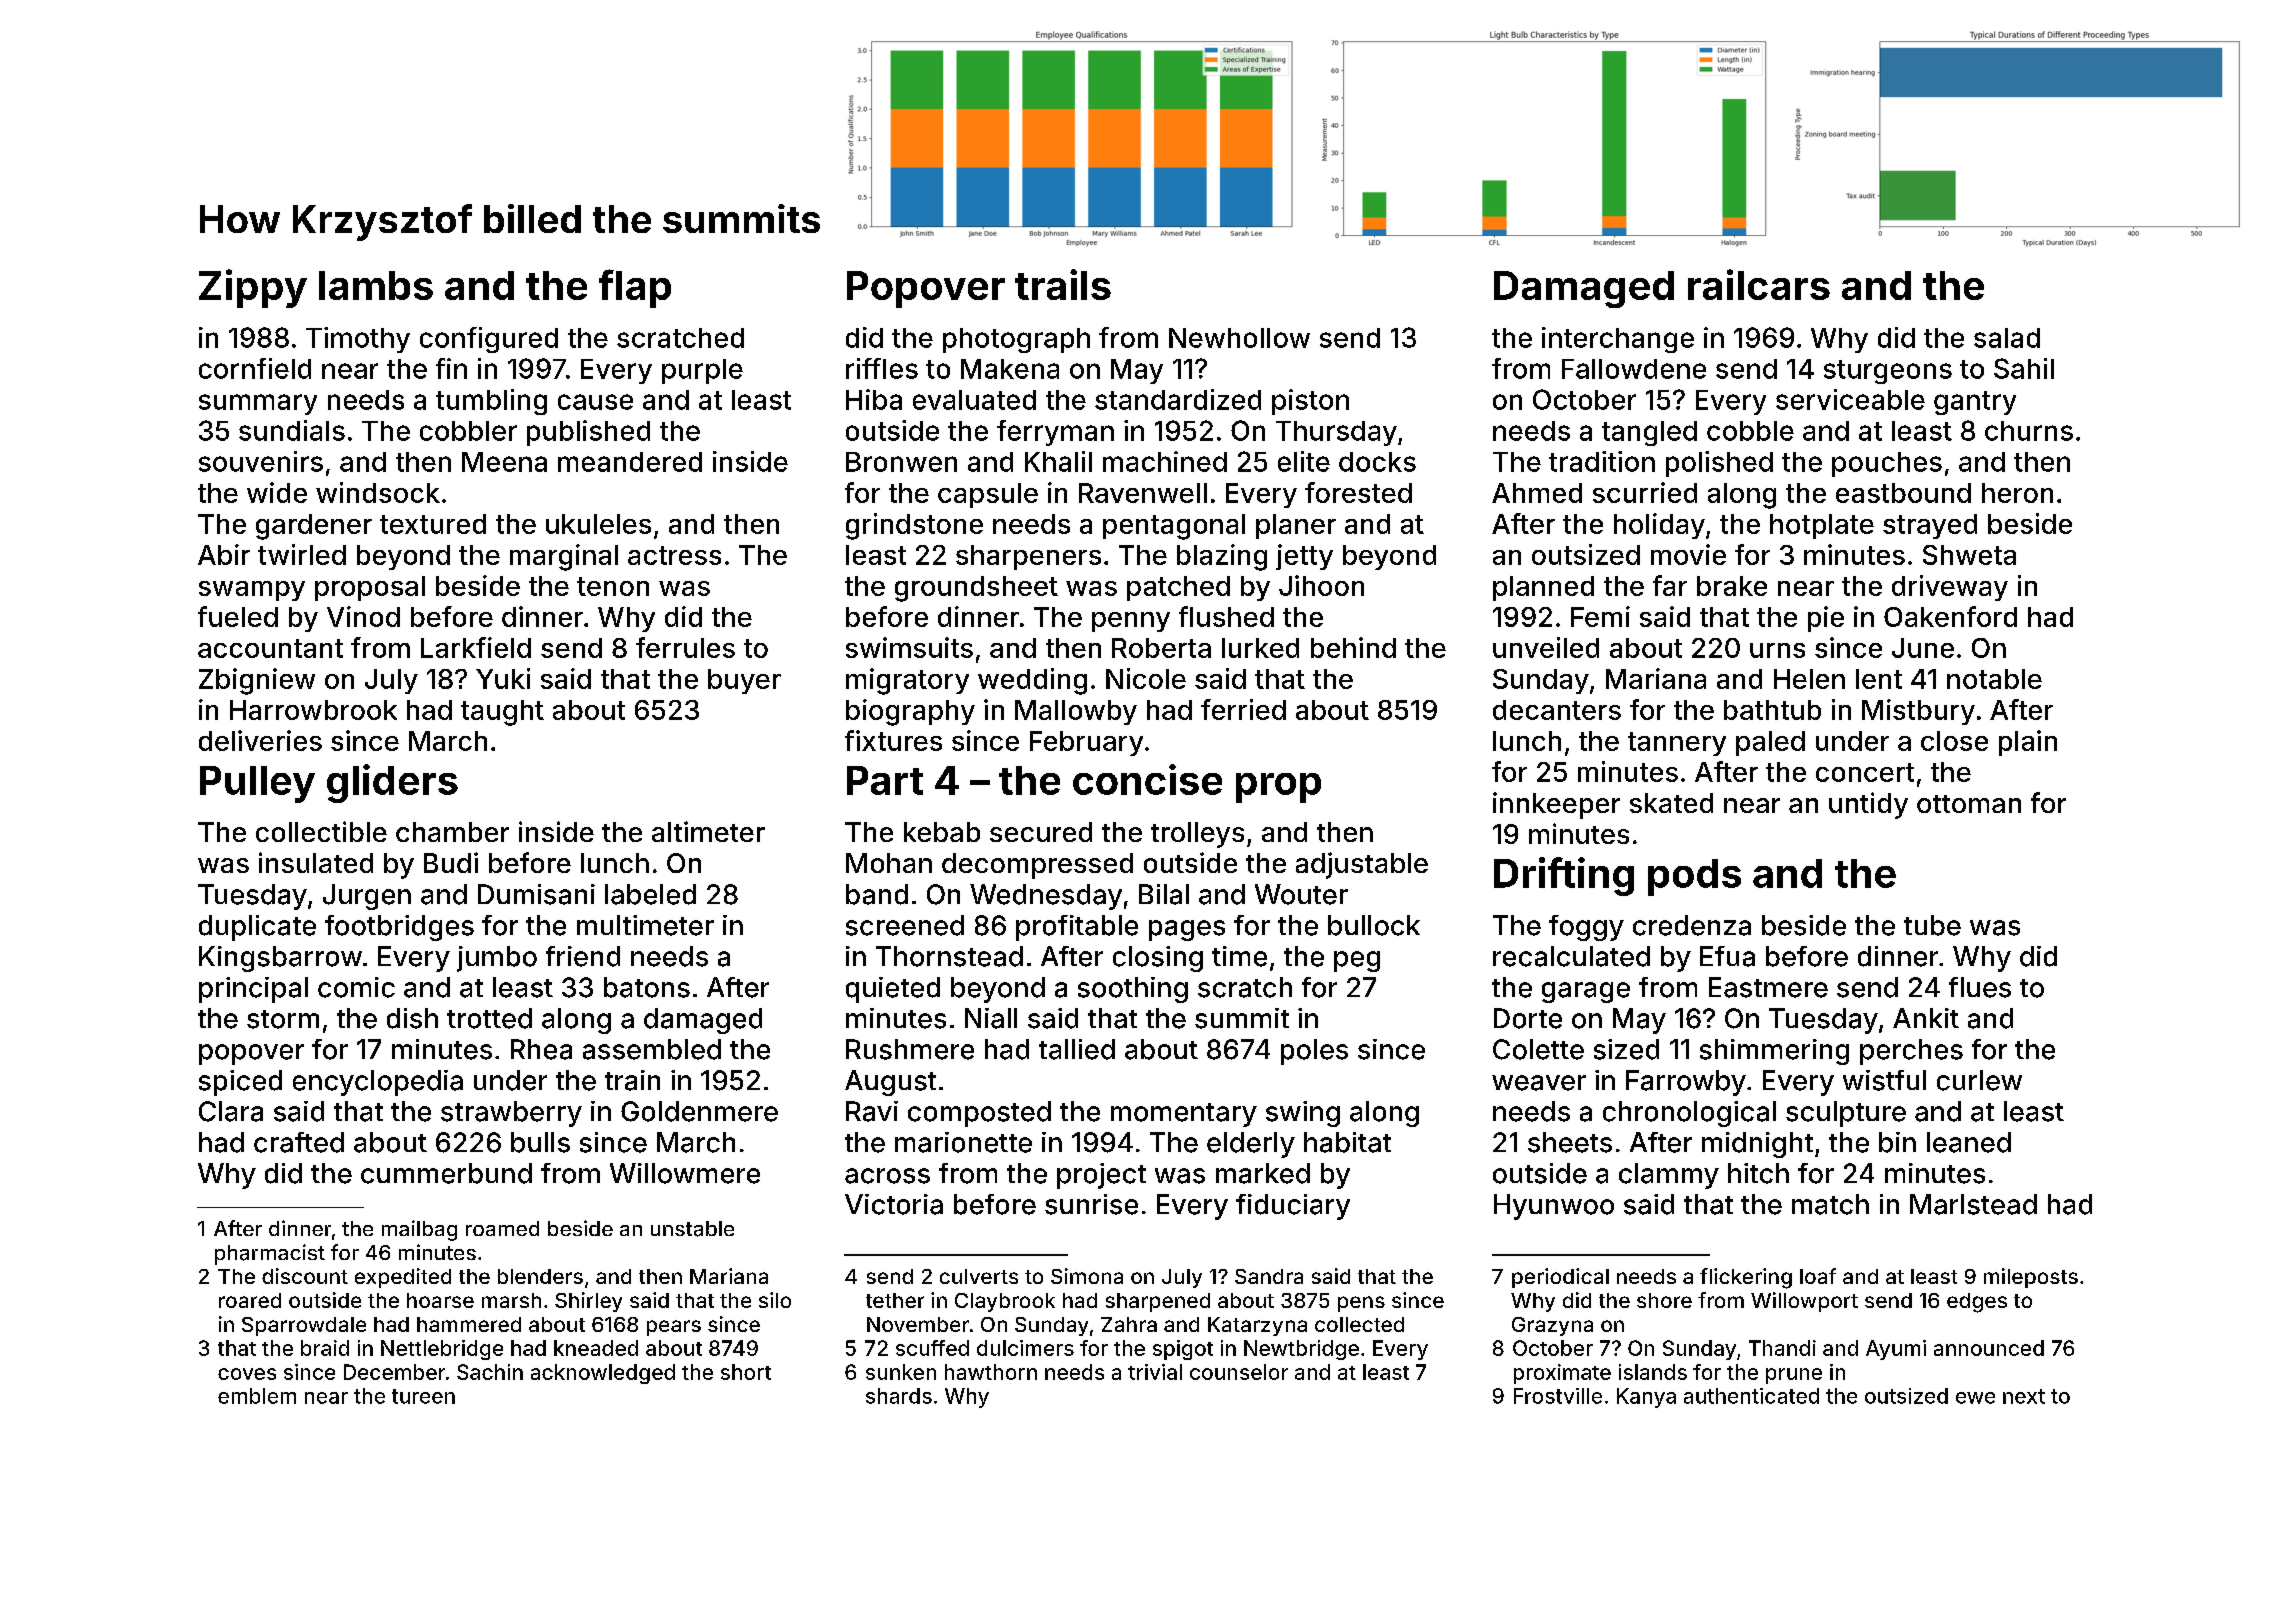 This image has width=2292, height=1620. I want to click on trails, so click(1063, 284).
